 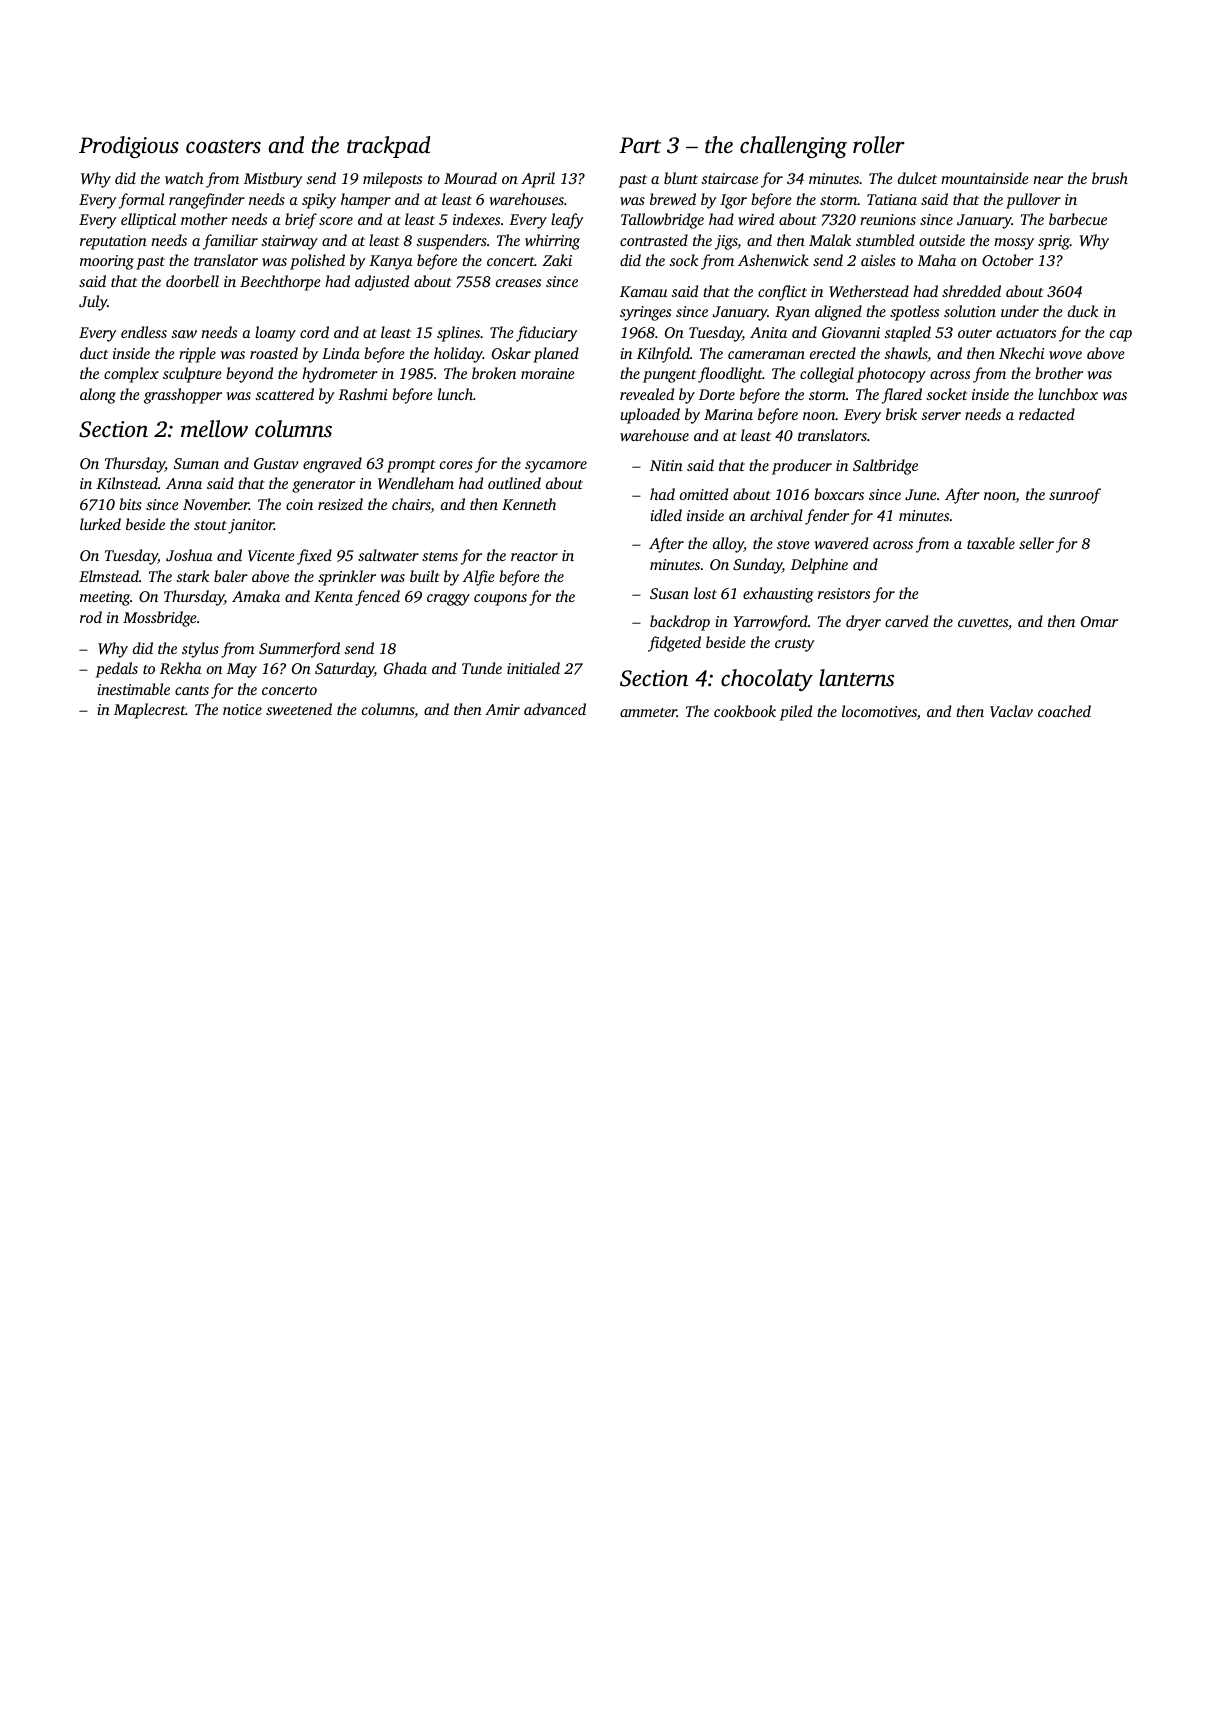 What do you see at coordinates (150, 711) in the screenshot?
I see `Maplecrest` at bounding box center [150, 711].
